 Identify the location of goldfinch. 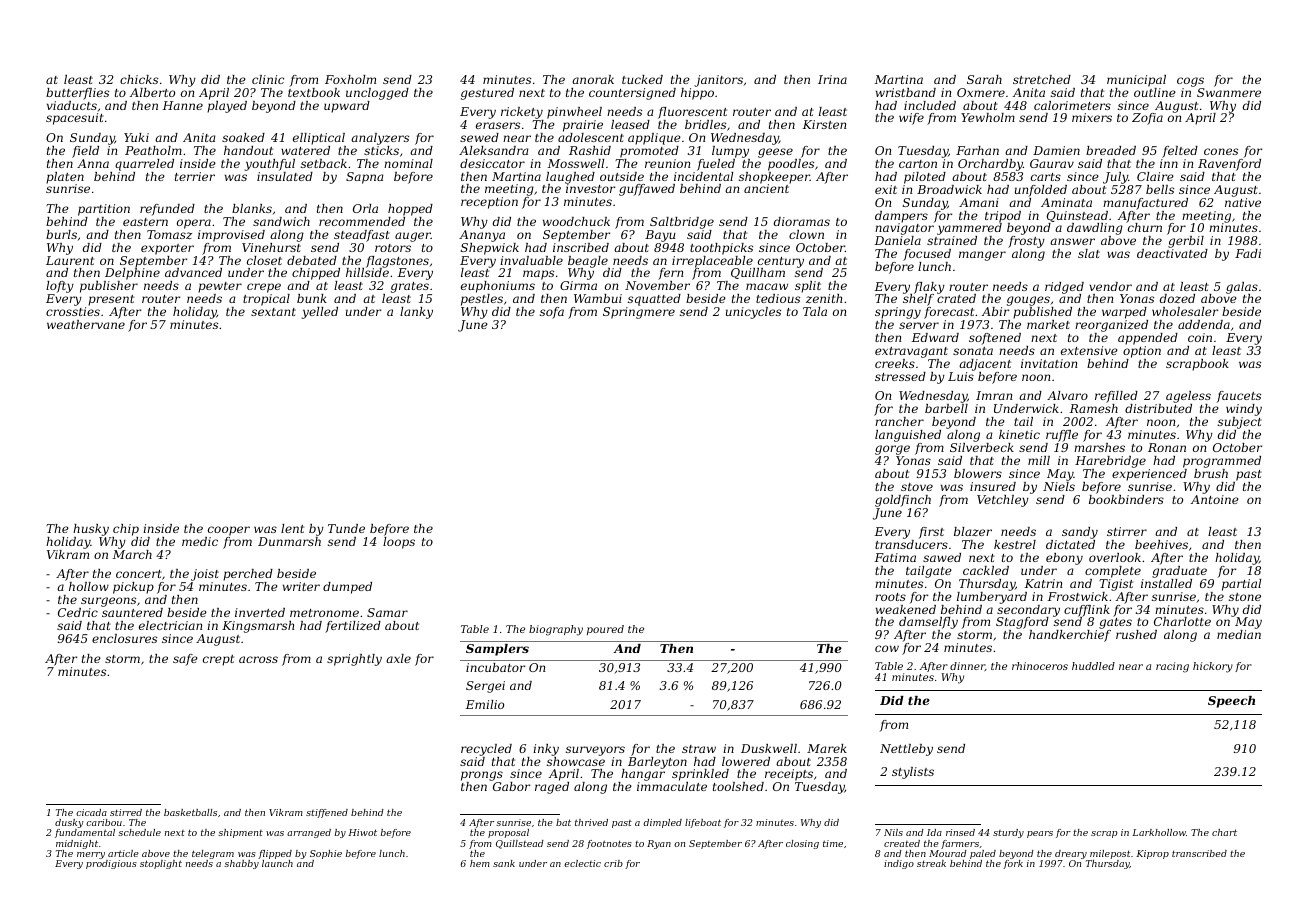
(903, 501).
